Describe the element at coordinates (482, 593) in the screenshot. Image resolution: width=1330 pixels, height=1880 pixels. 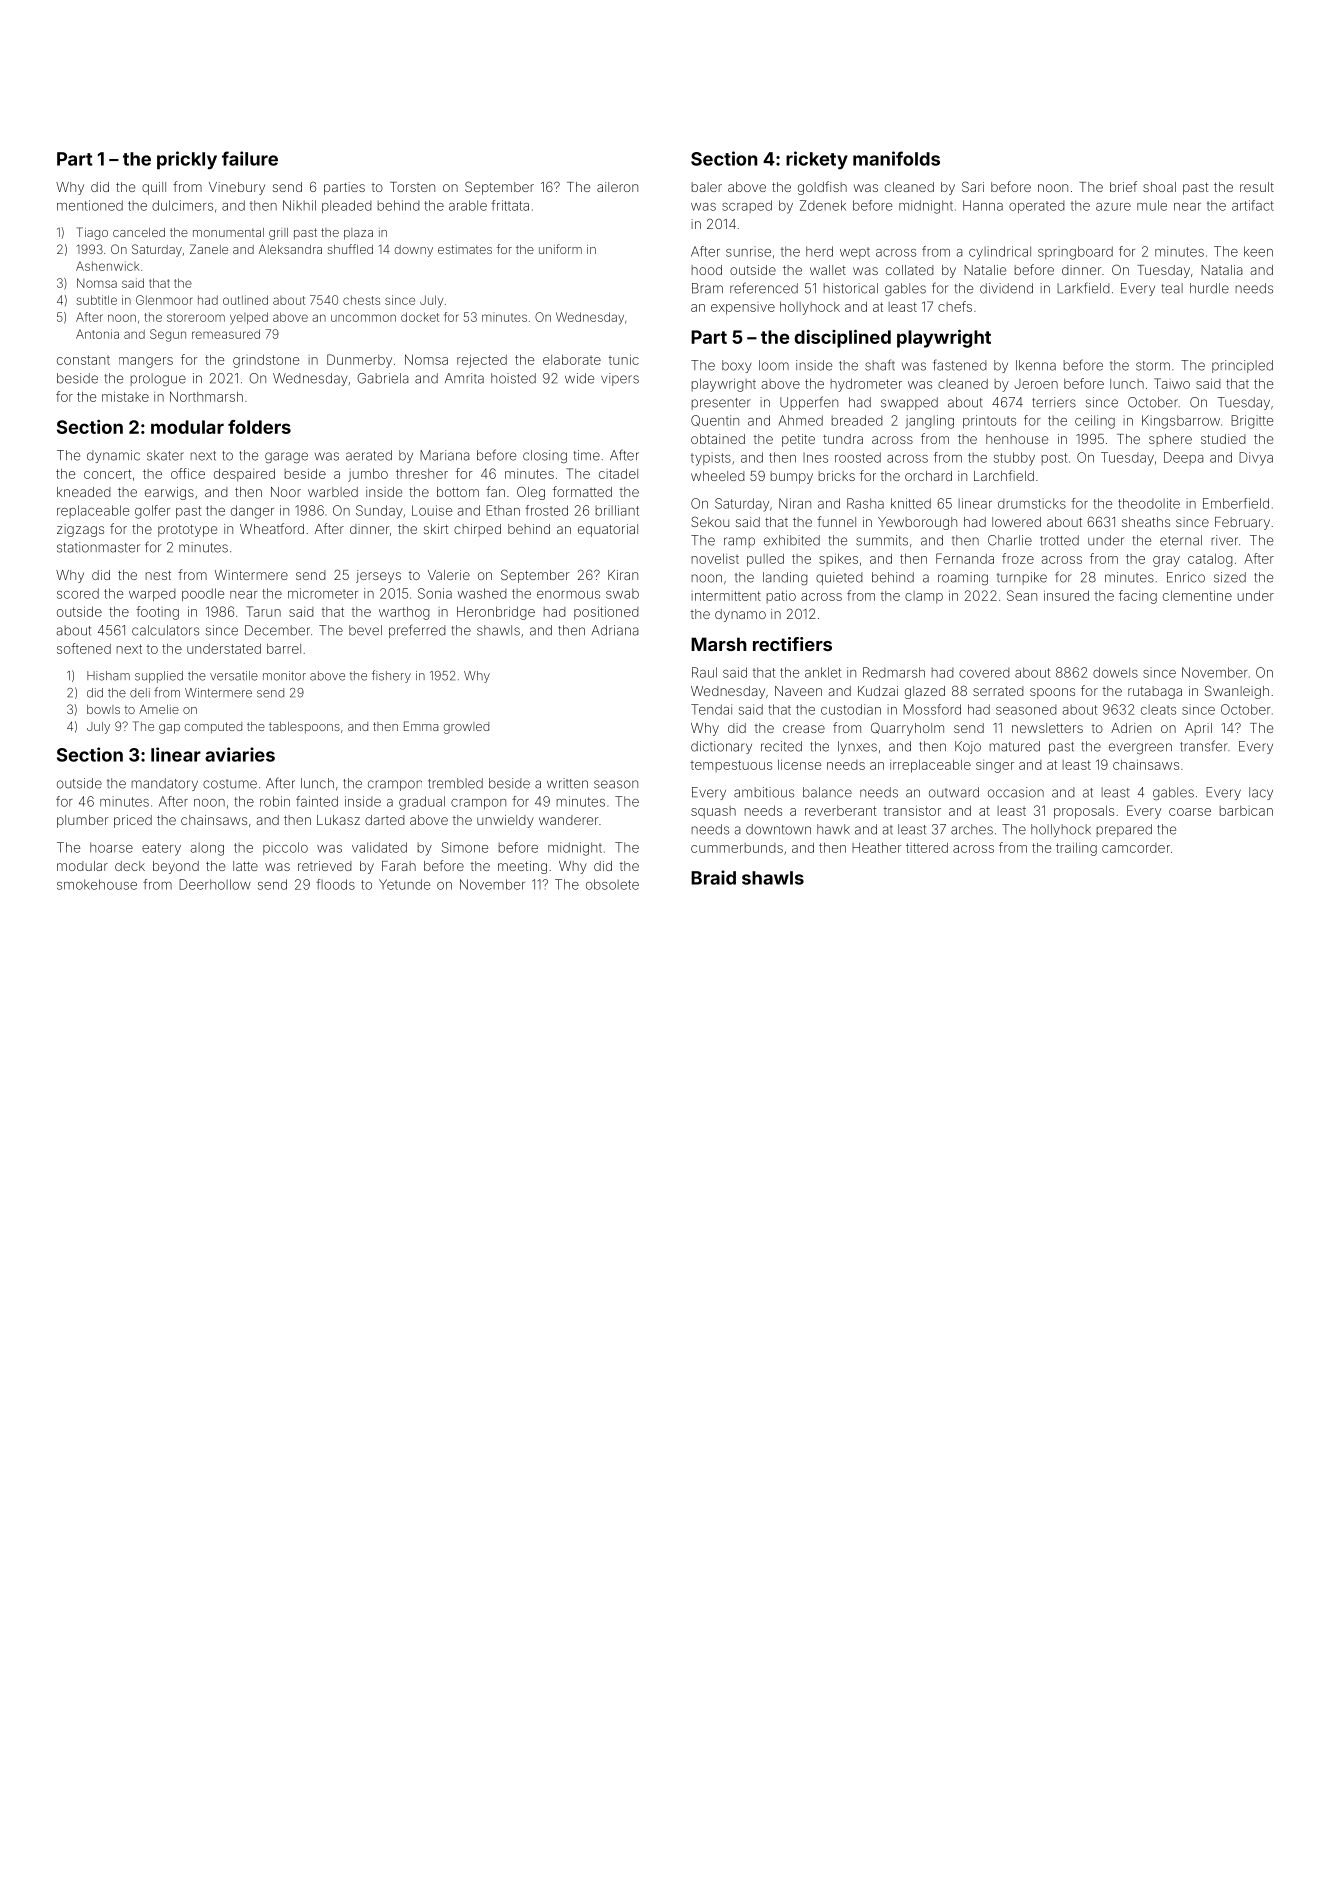
I see `washed` at that location.
